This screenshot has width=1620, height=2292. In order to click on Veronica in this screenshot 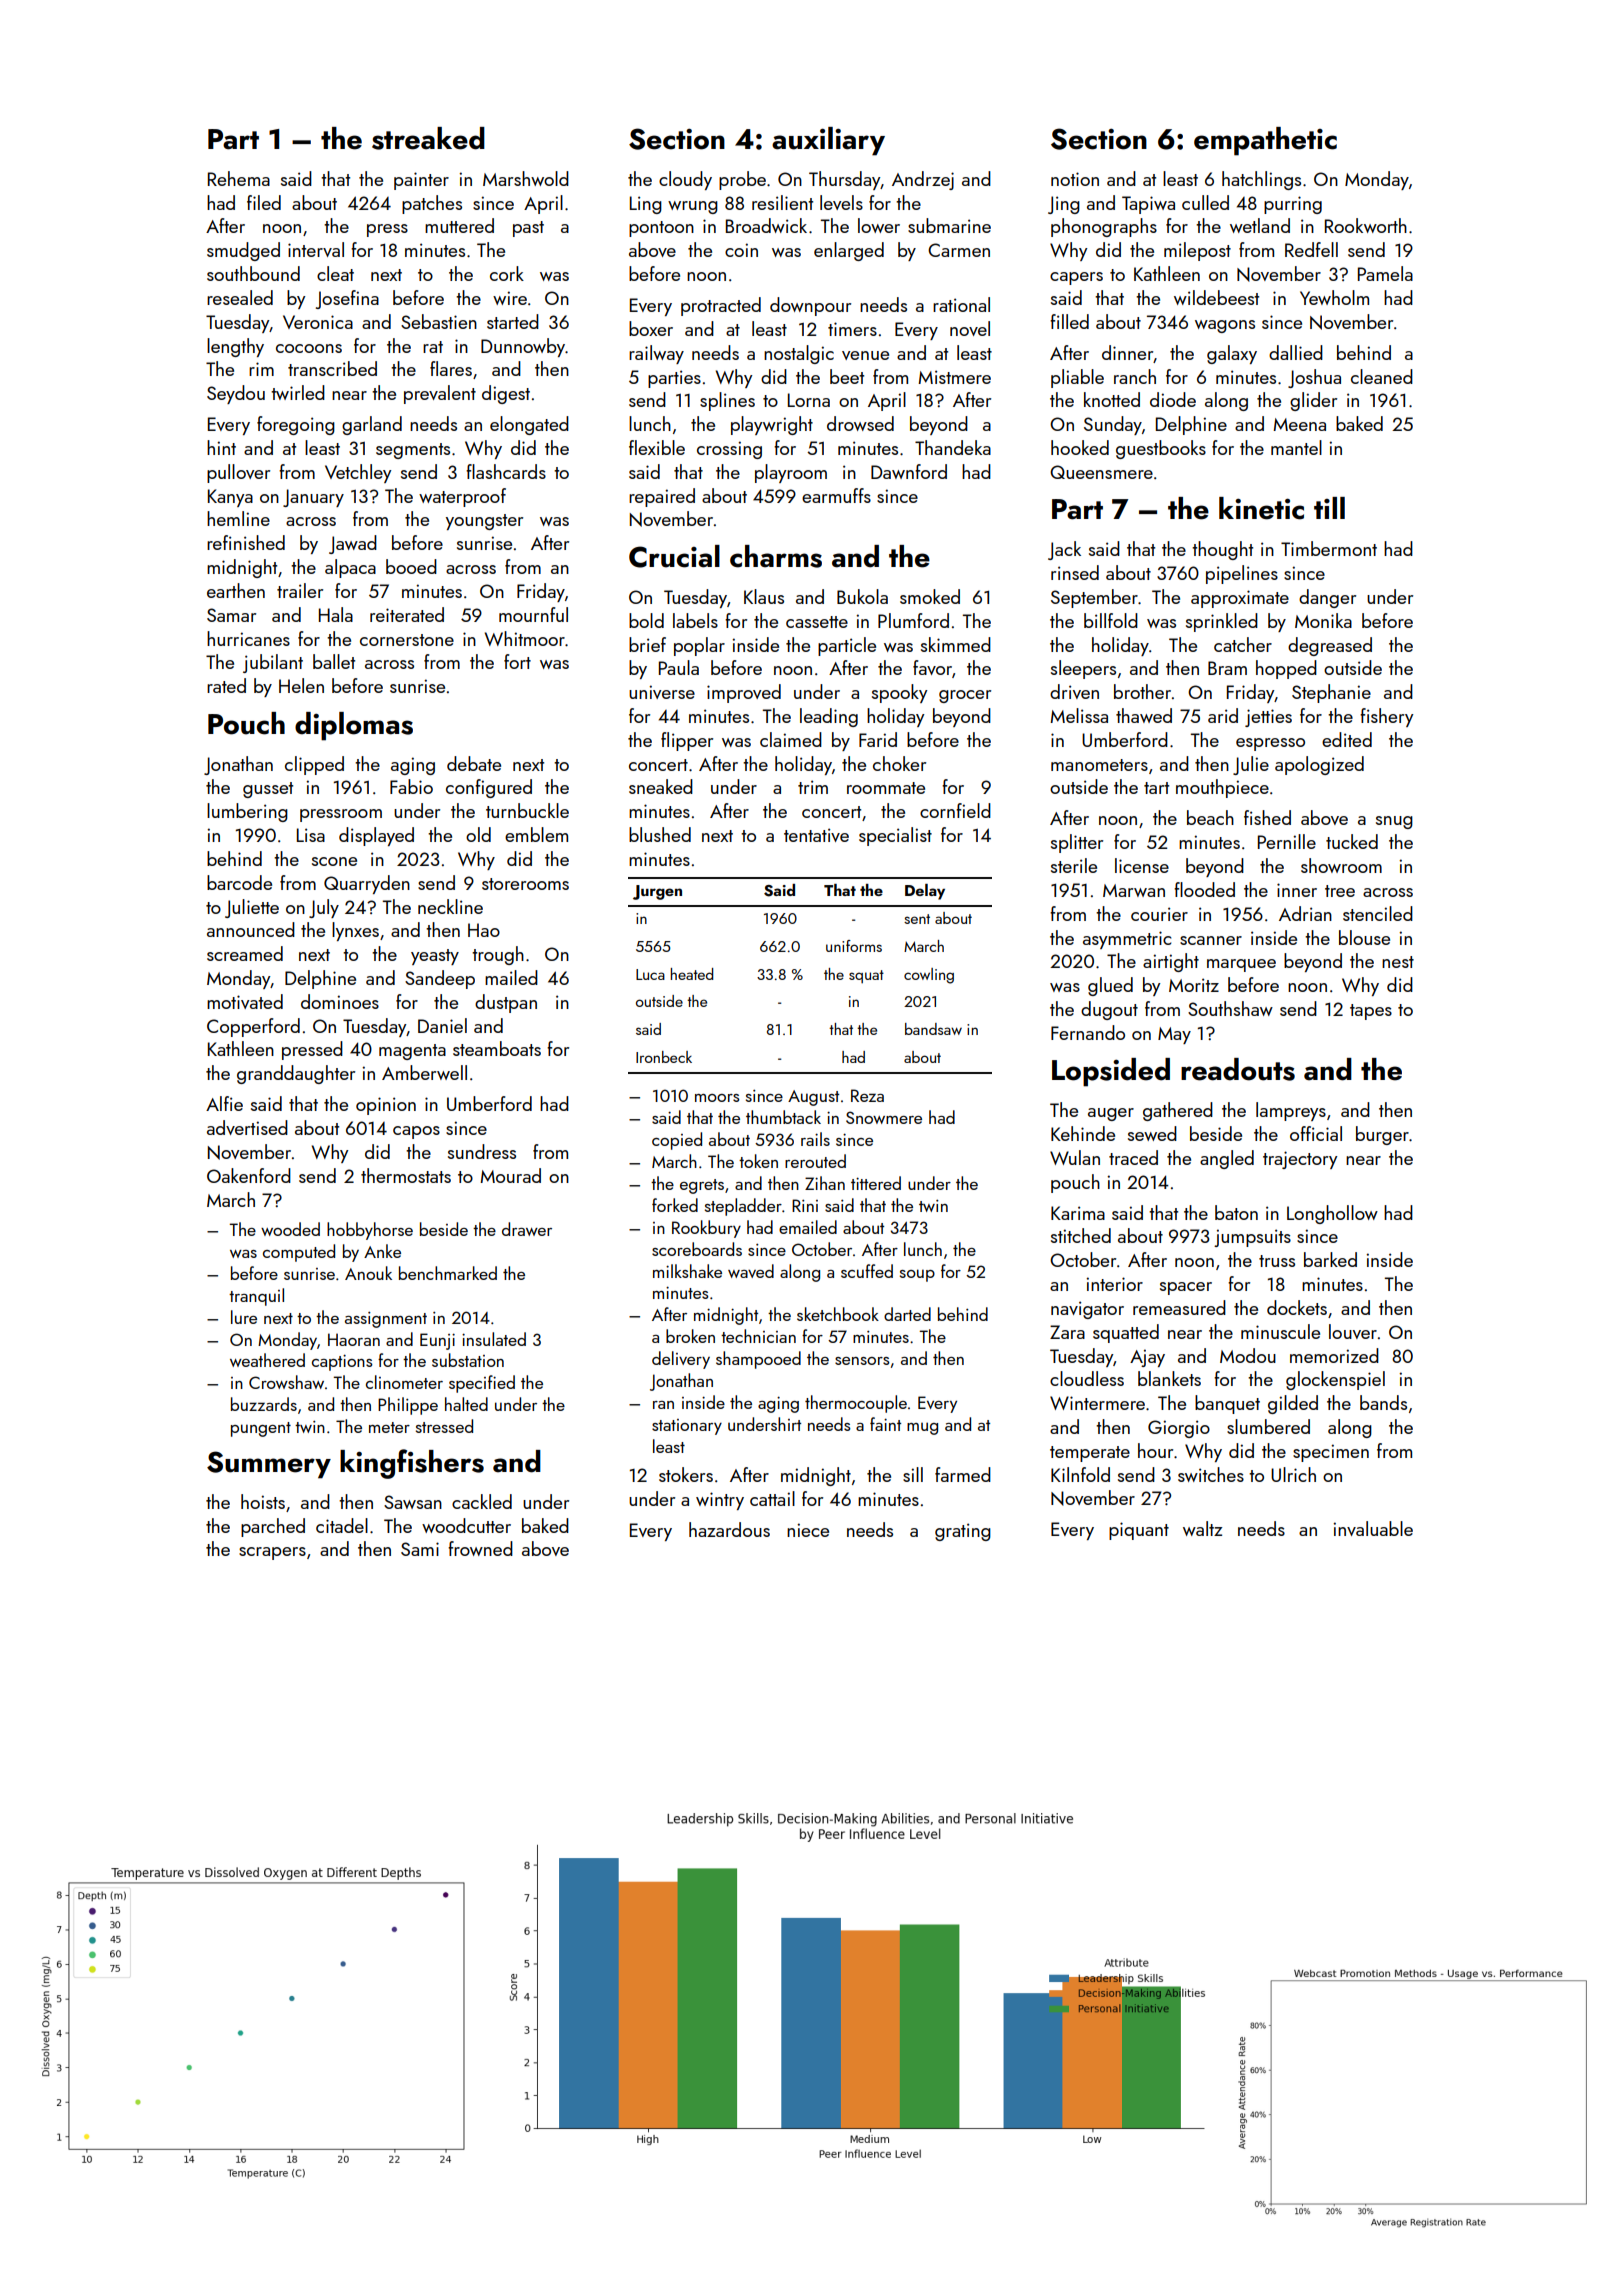, I will do `click(318, 322)`.
